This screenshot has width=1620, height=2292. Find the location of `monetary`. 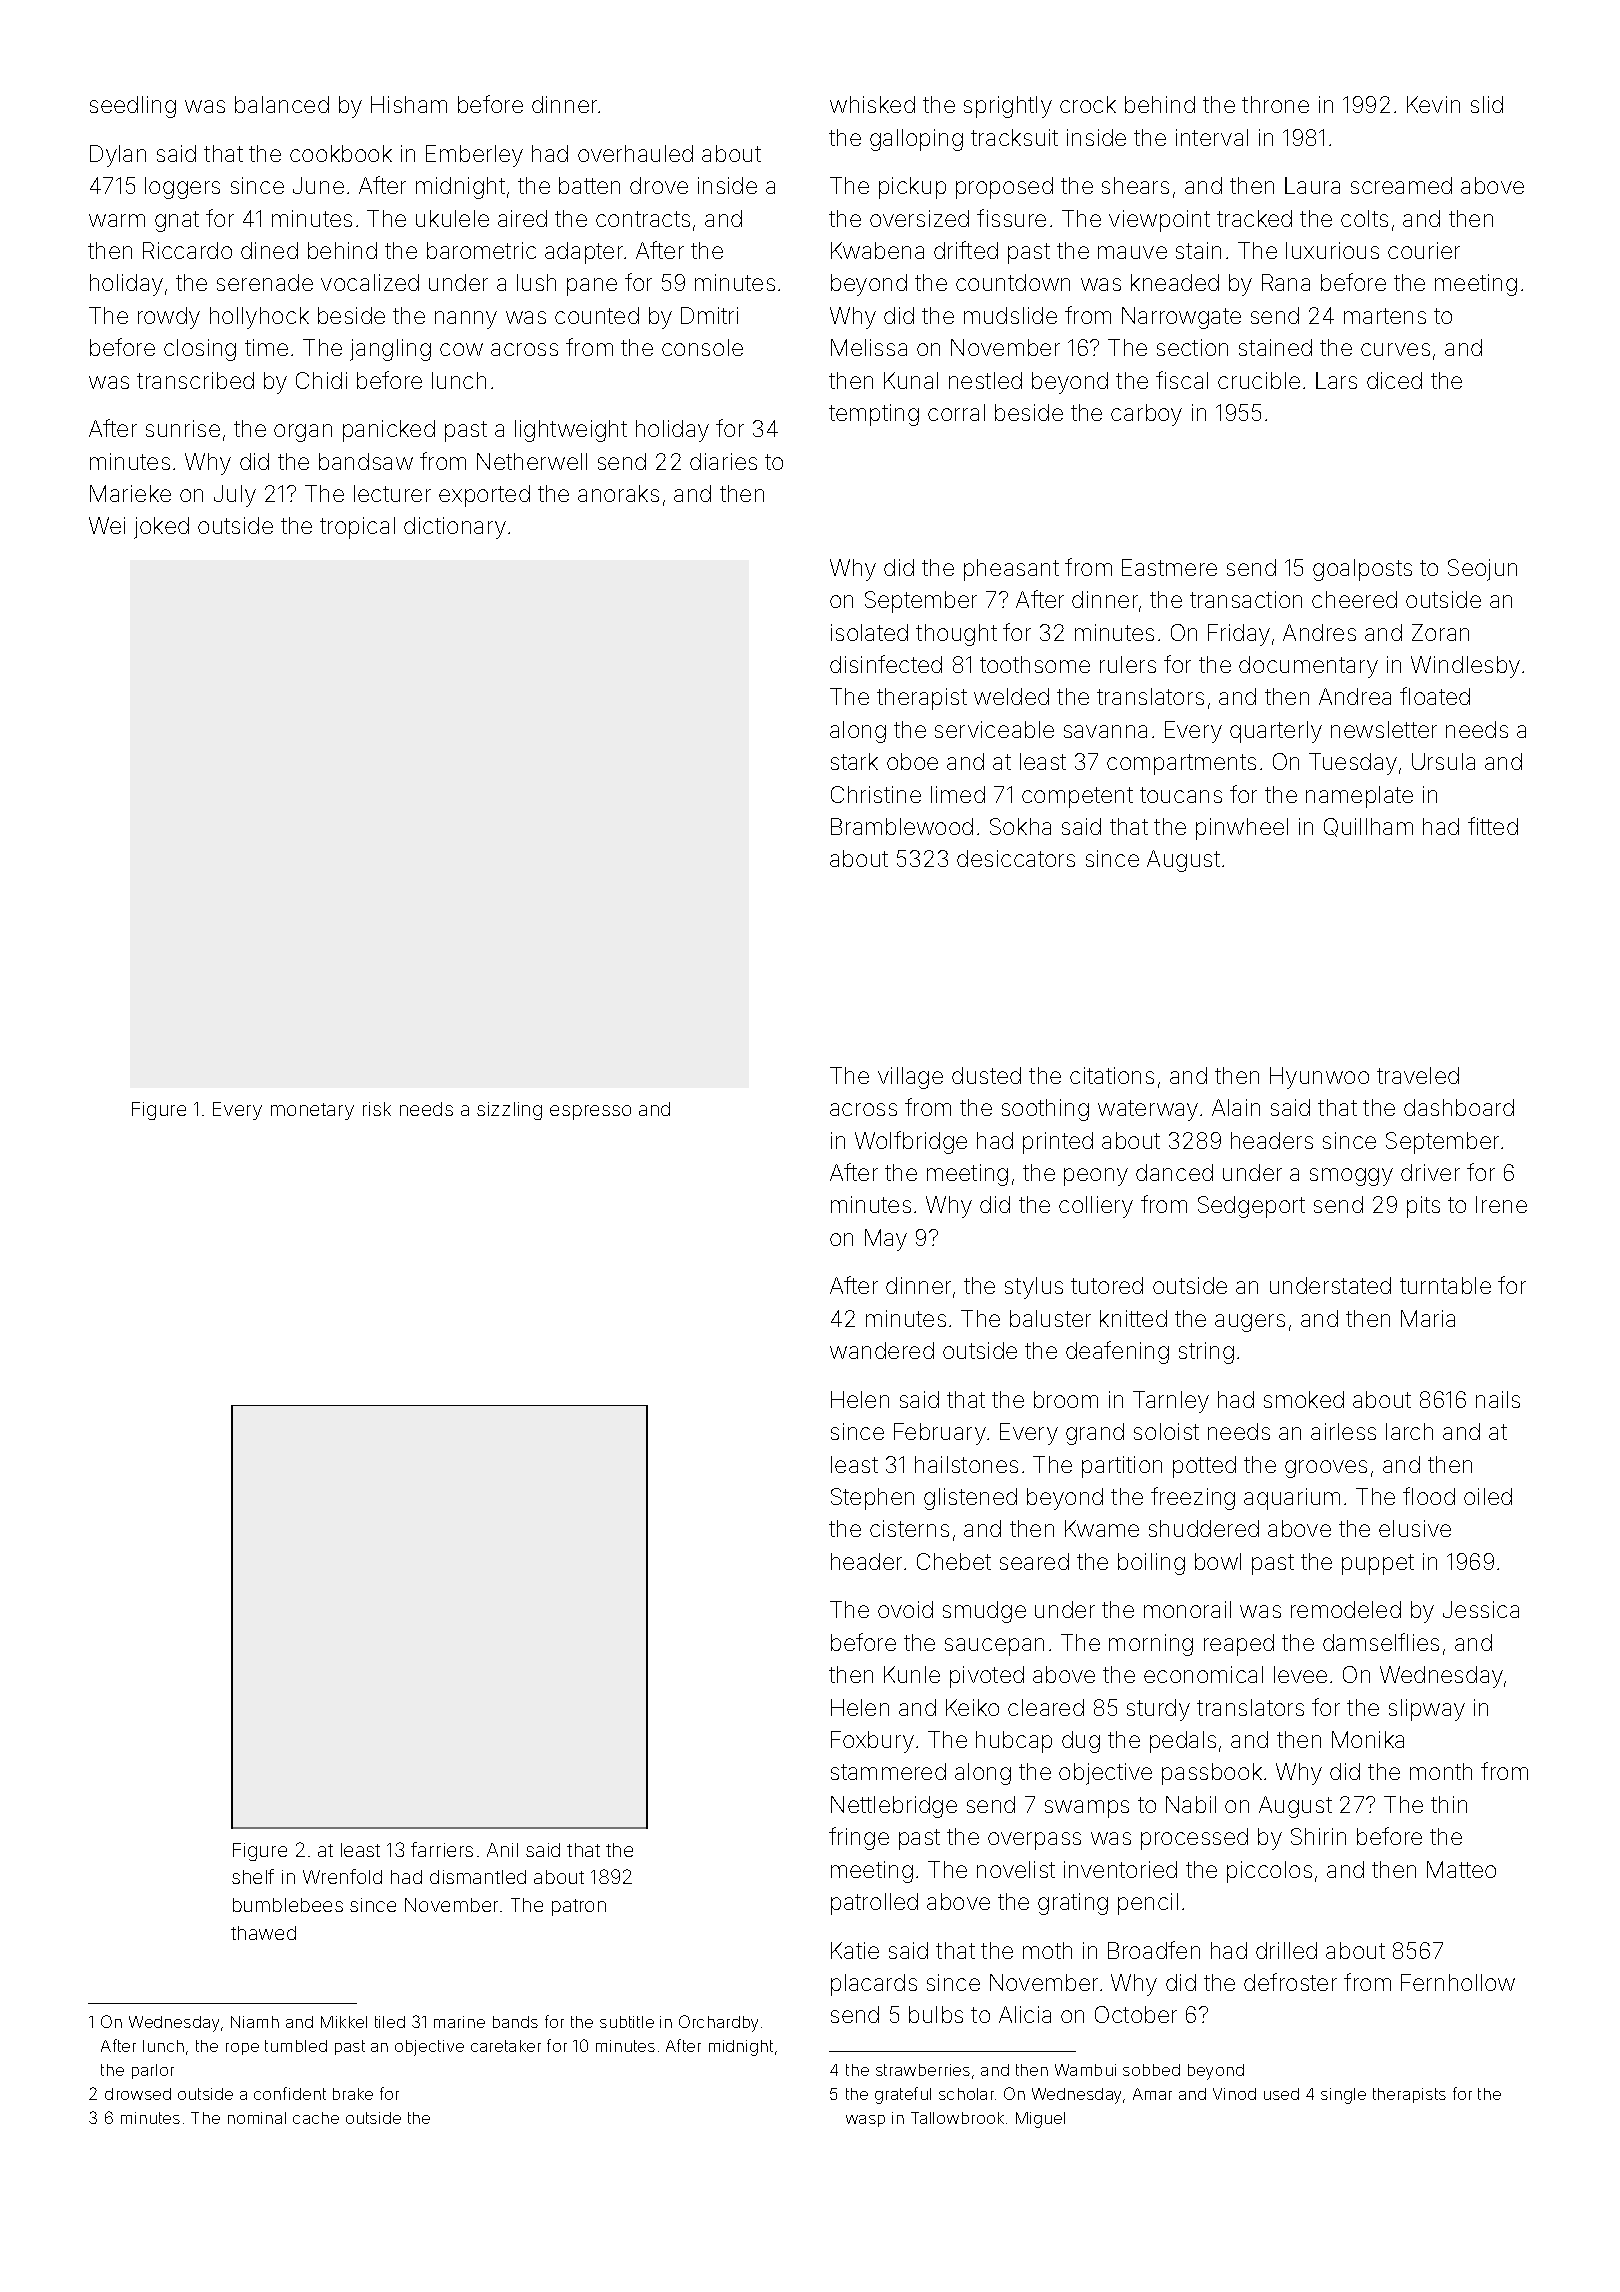

monetary is located at coordinates (312, 1111).
